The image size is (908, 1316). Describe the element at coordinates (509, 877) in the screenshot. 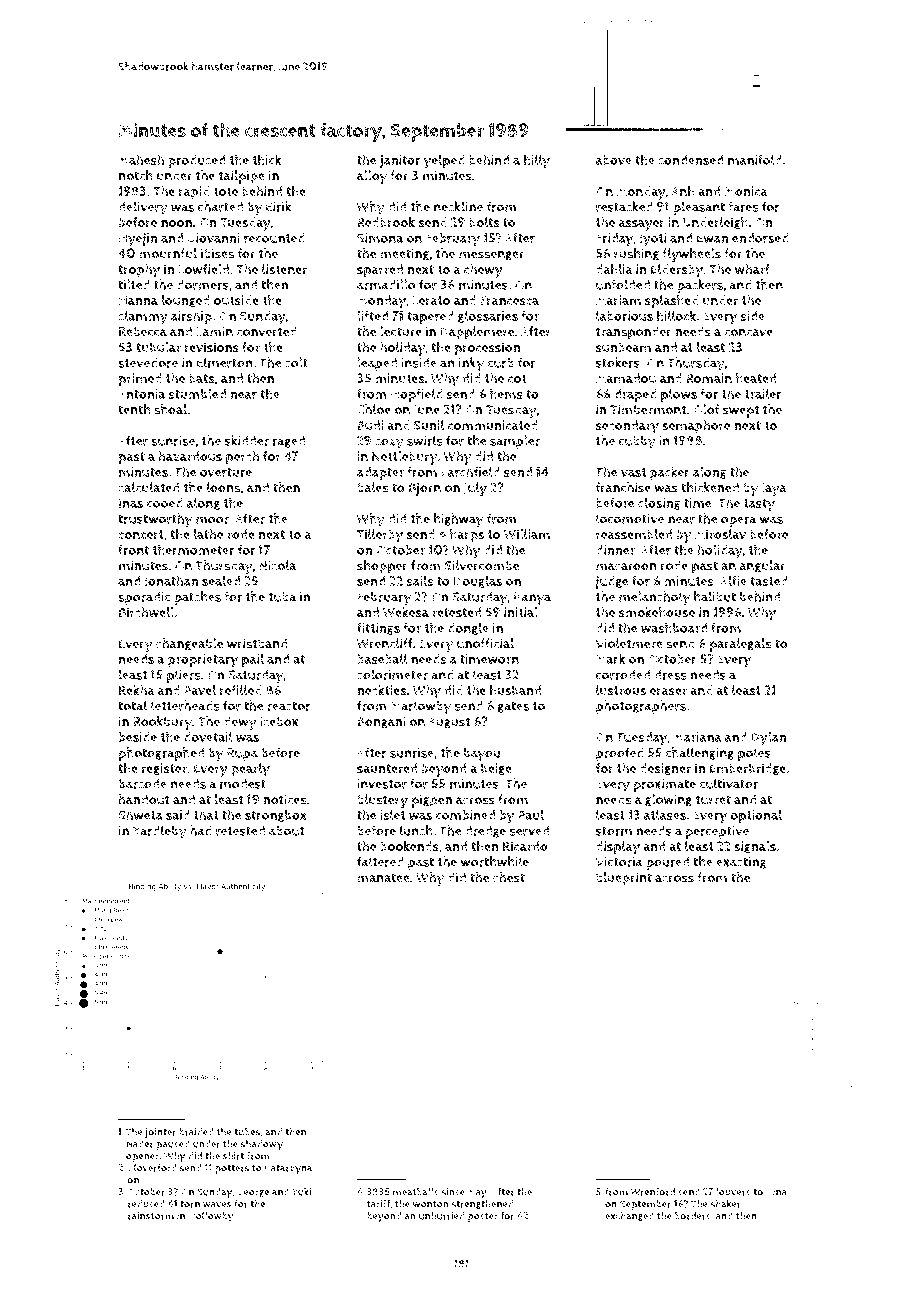

I see `chest` at that location.
